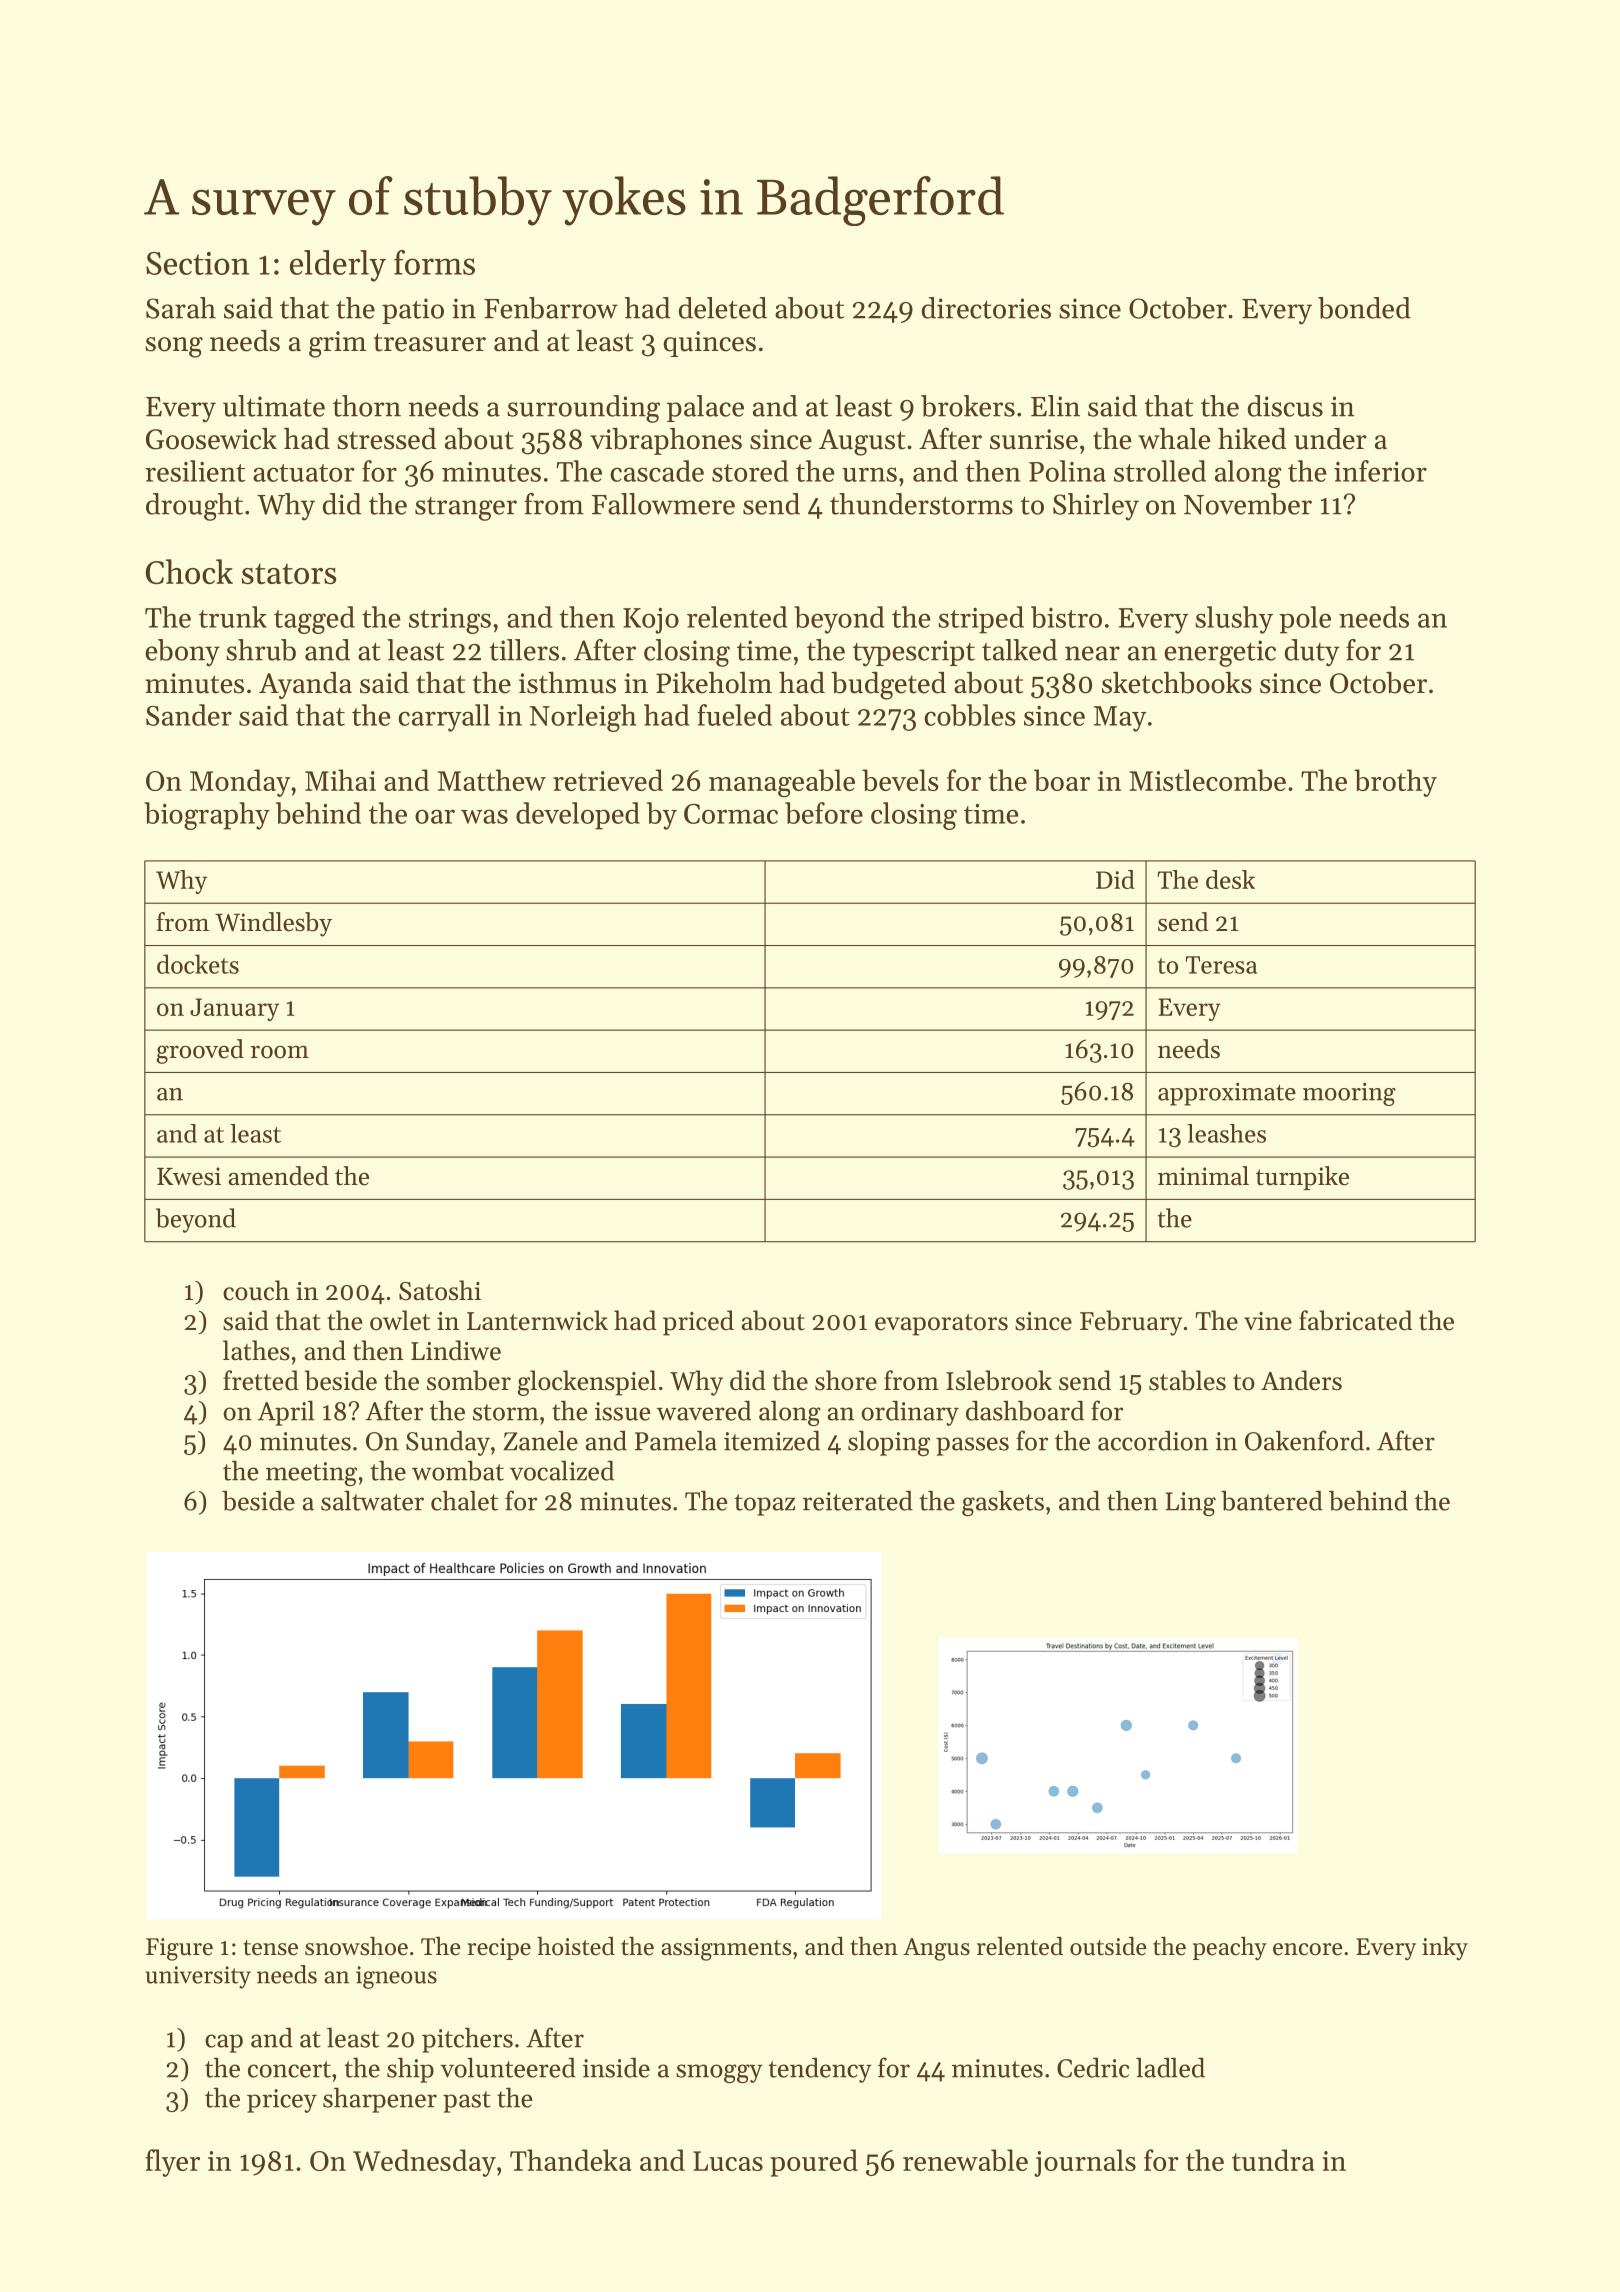 This screenshot has height=2292, width=1620. I want to click on Lucas, so click(728, 2161).
